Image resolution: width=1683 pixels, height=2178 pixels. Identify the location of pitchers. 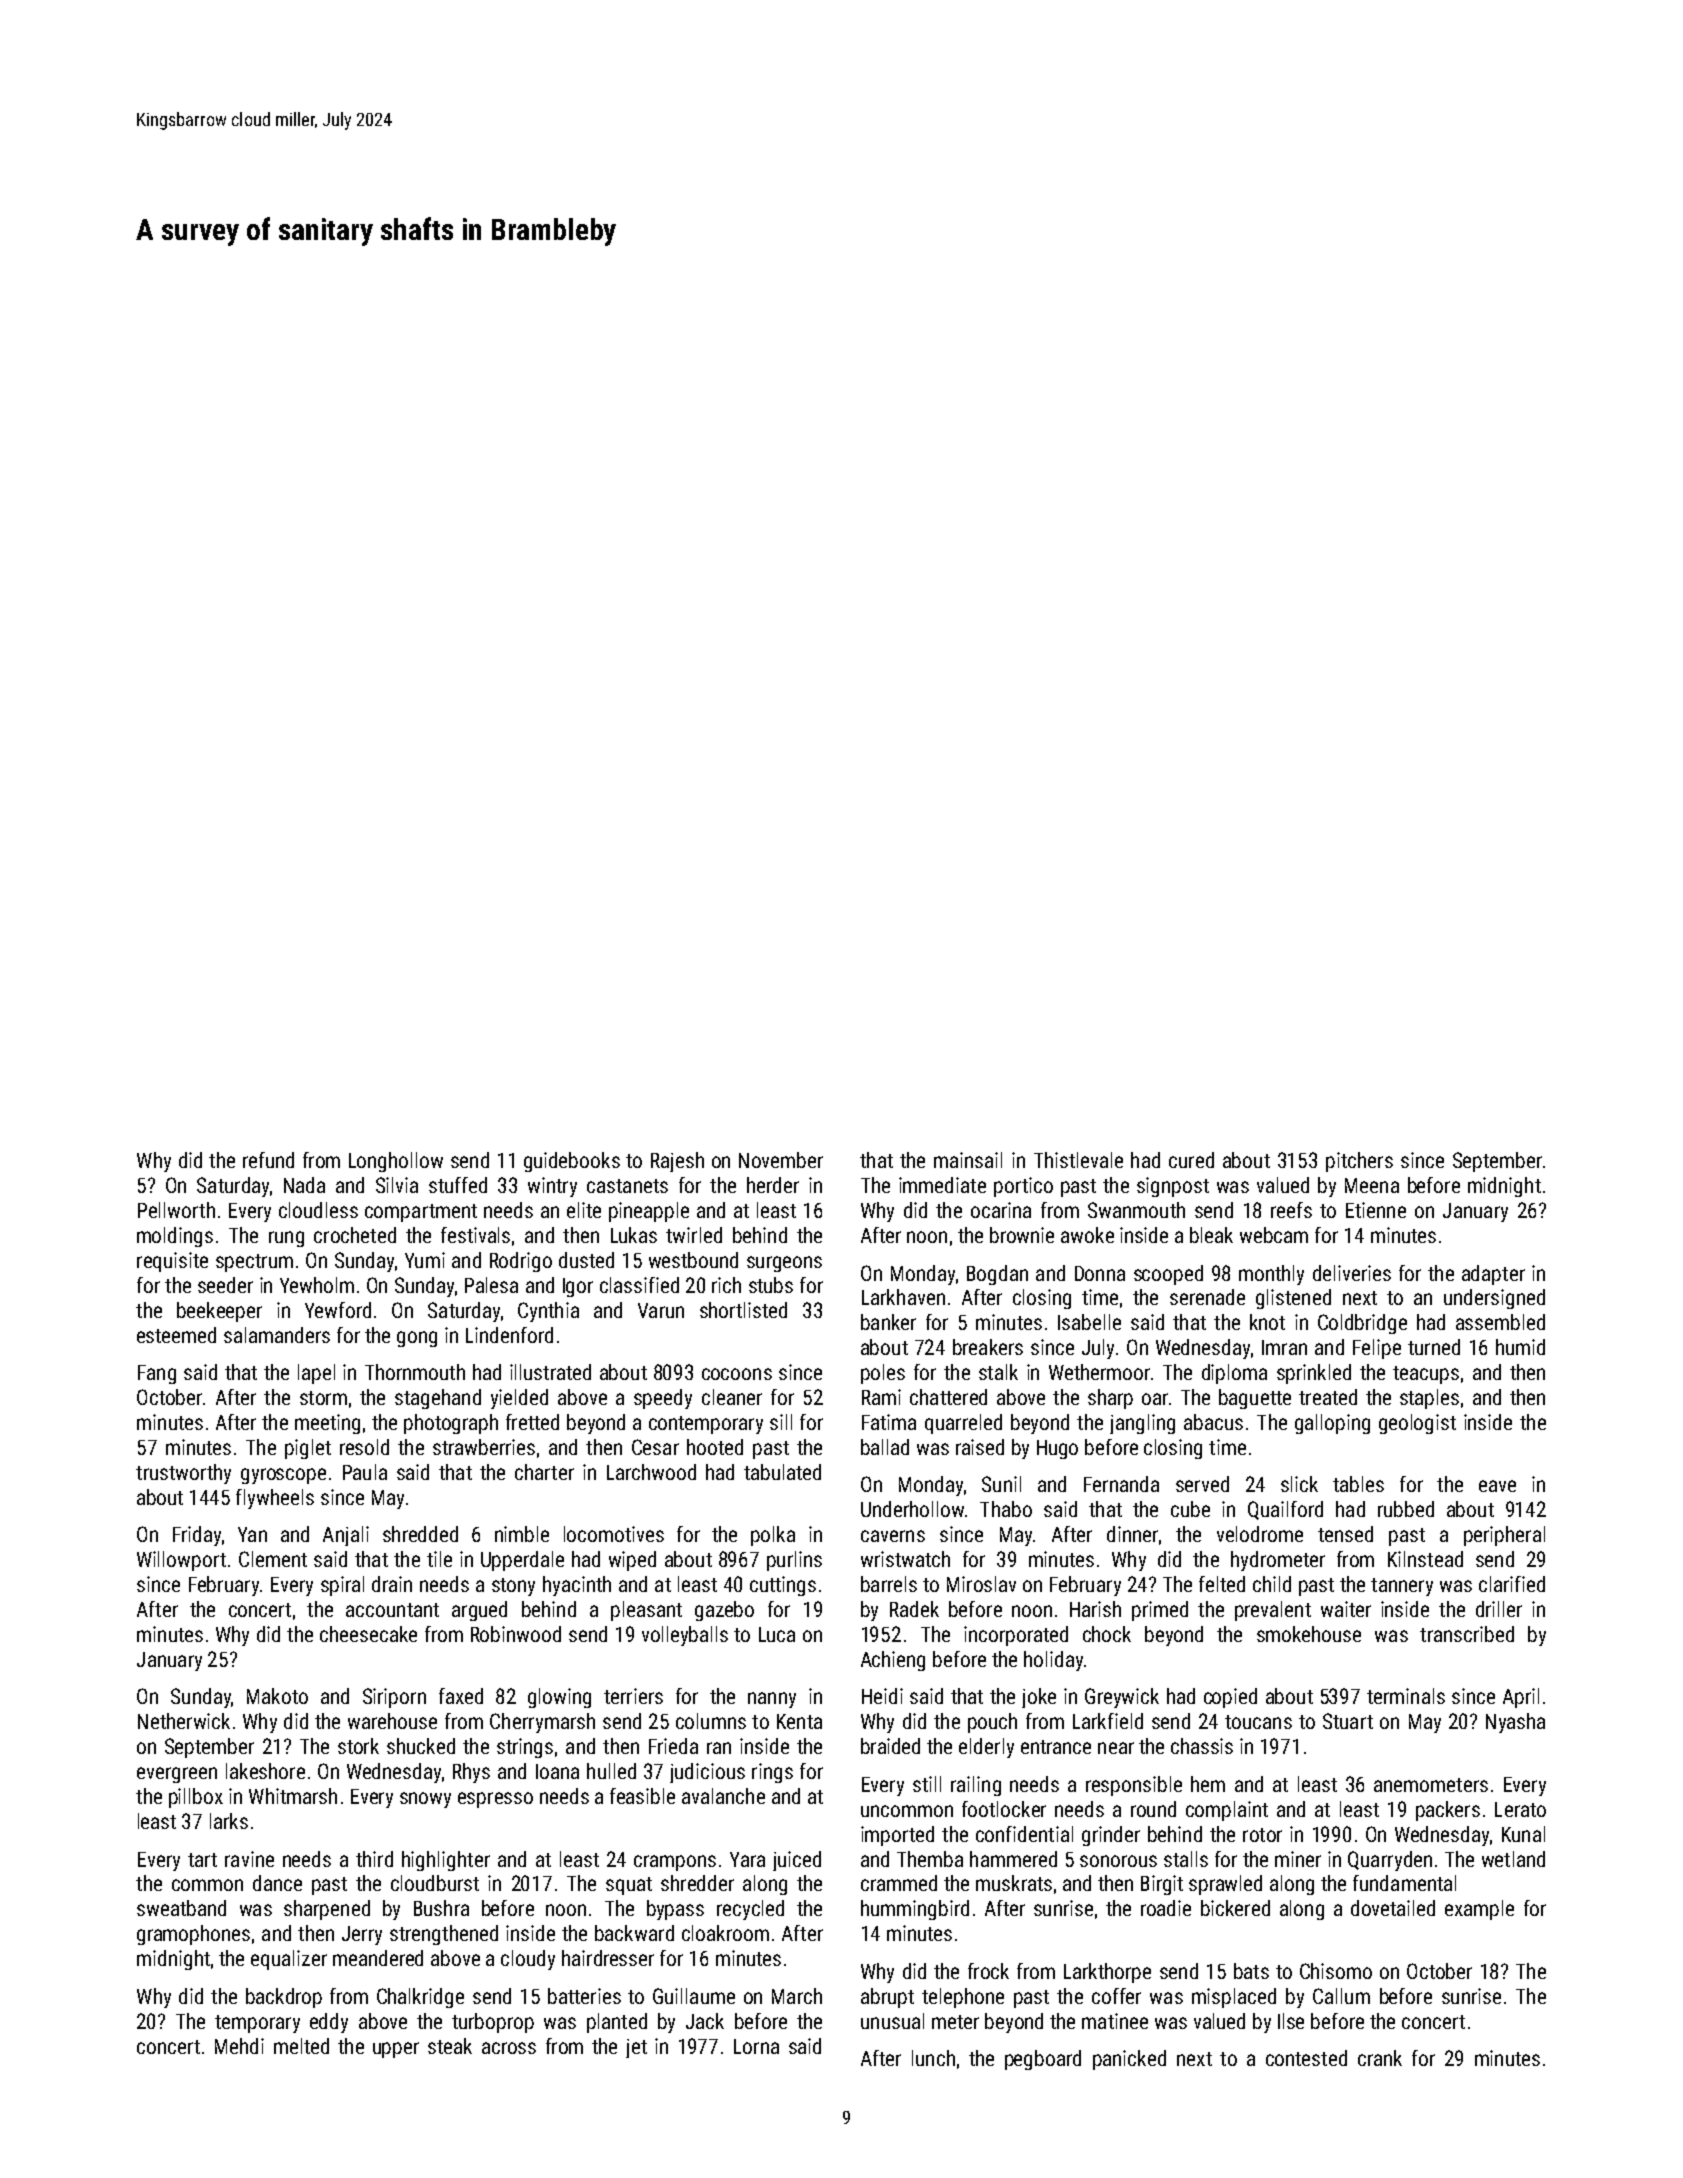
(1359, 1162).
